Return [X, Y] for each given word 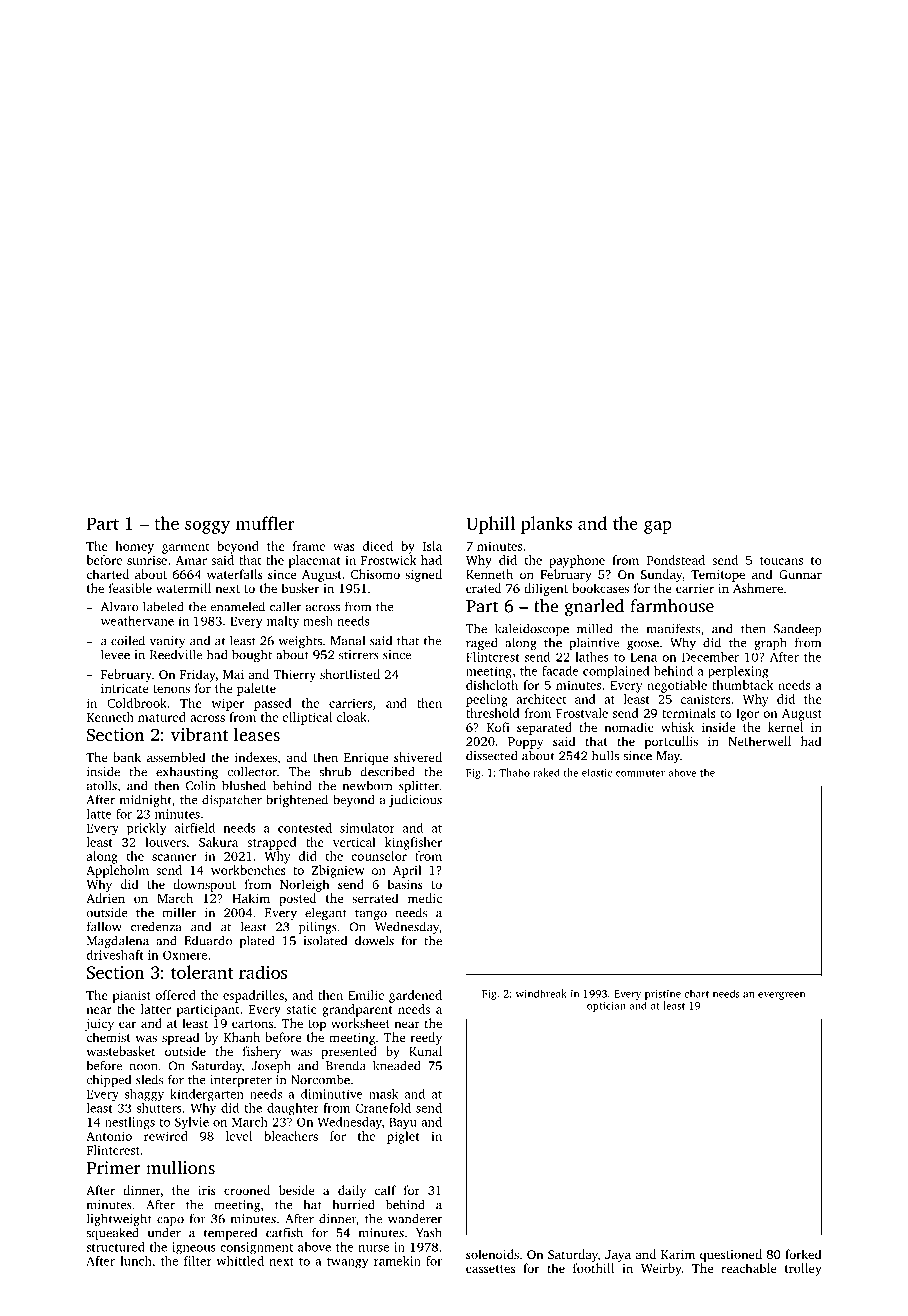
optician [606, 1007]
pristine [663, 995]
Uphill [490, 525]
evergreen [781, 996]
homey [135, 547]
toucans [781, 561]
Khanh [242, 1037]
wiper [227, 704]
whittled [240, 1261]
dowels [374, 940]
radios [263, 972]
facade [560, 671]
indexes [256, 757]
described [387, 771]
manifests [673, 628]
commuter [640, 773]
